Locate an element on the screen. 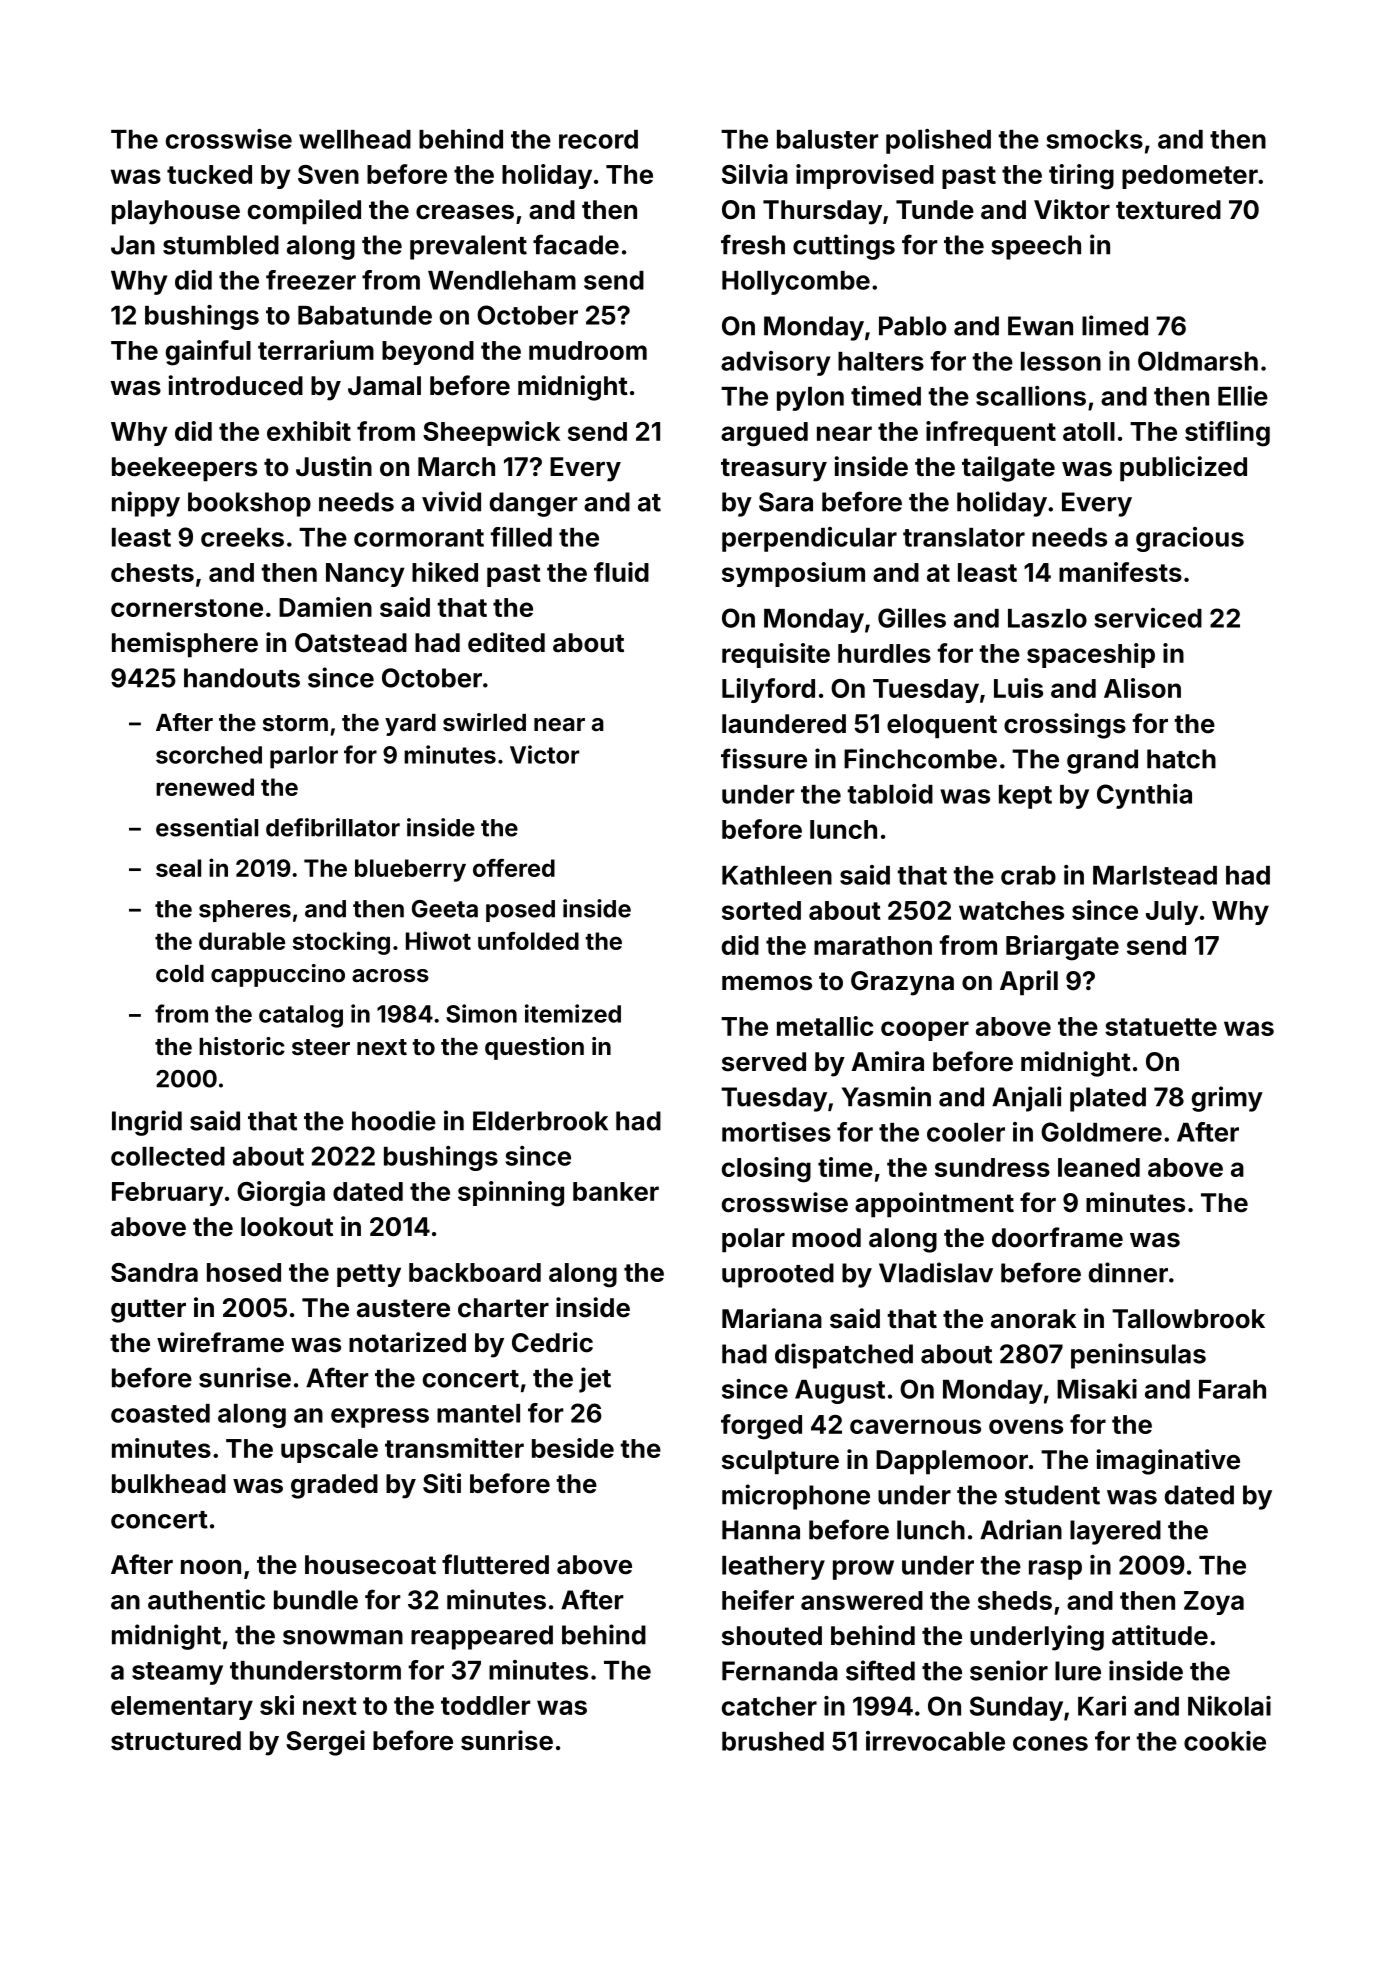  brushed is located at coordinates (773, 1741).
